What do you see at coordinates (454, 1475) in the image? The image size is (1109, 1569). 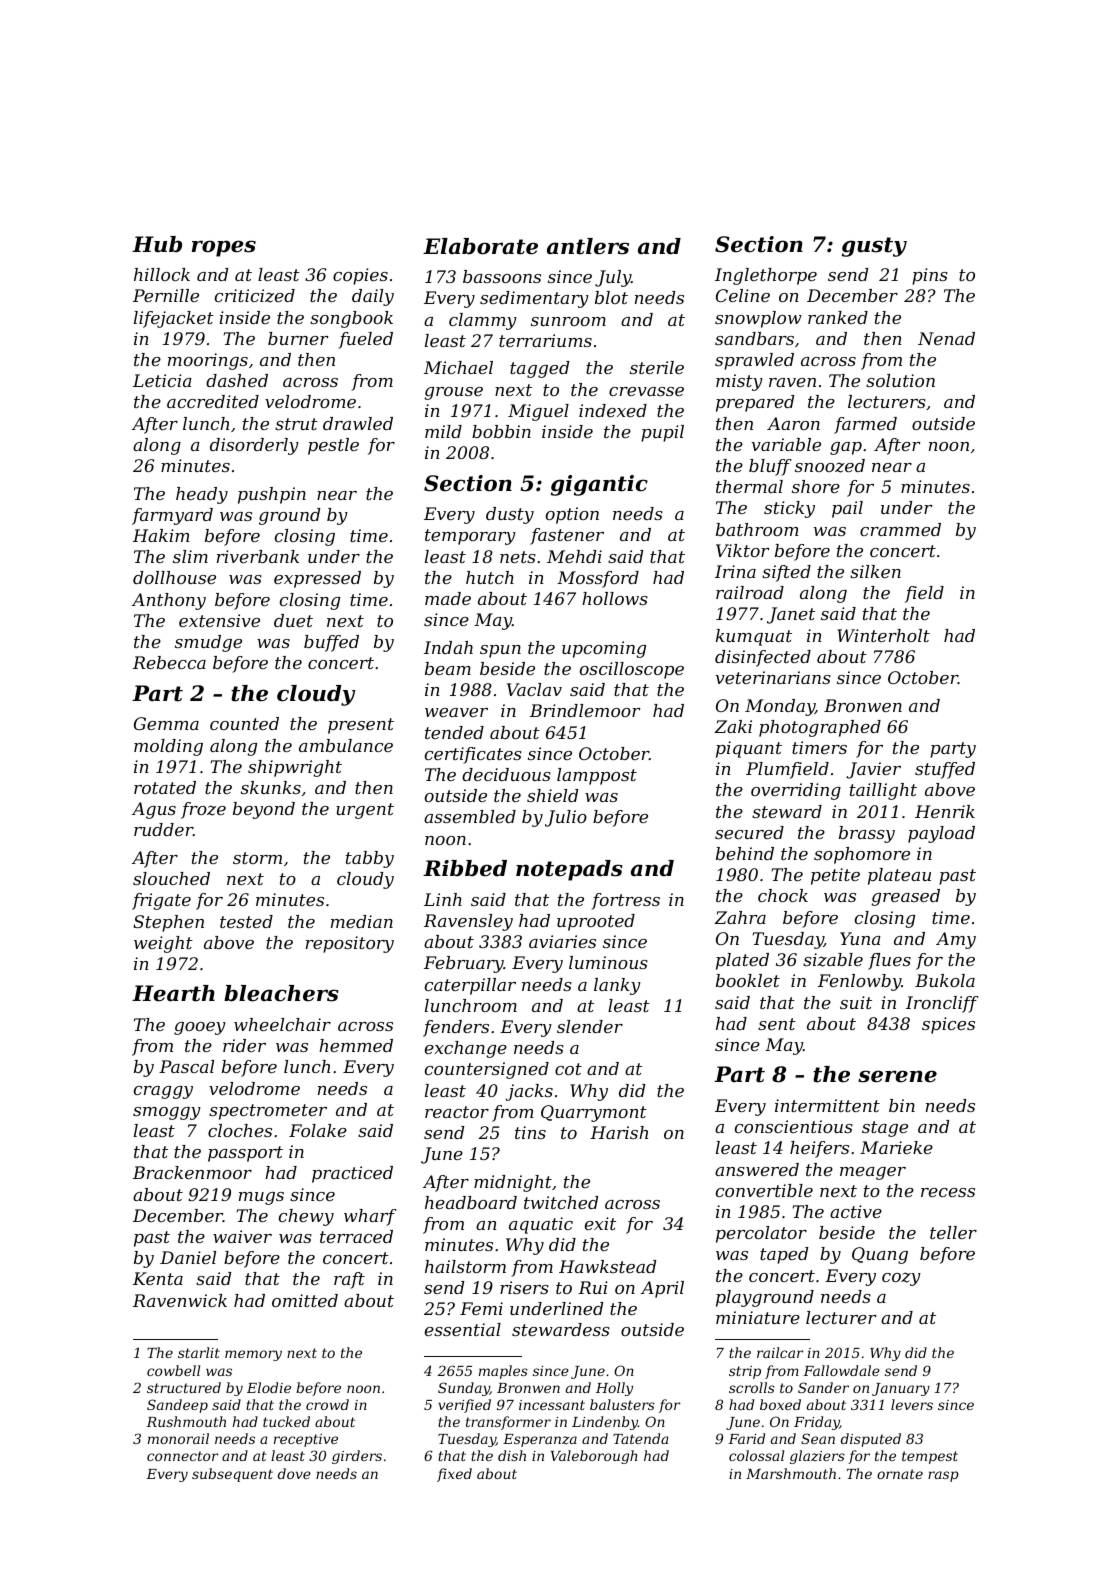 I see `fixed` at bounding box center [454, 1475].
